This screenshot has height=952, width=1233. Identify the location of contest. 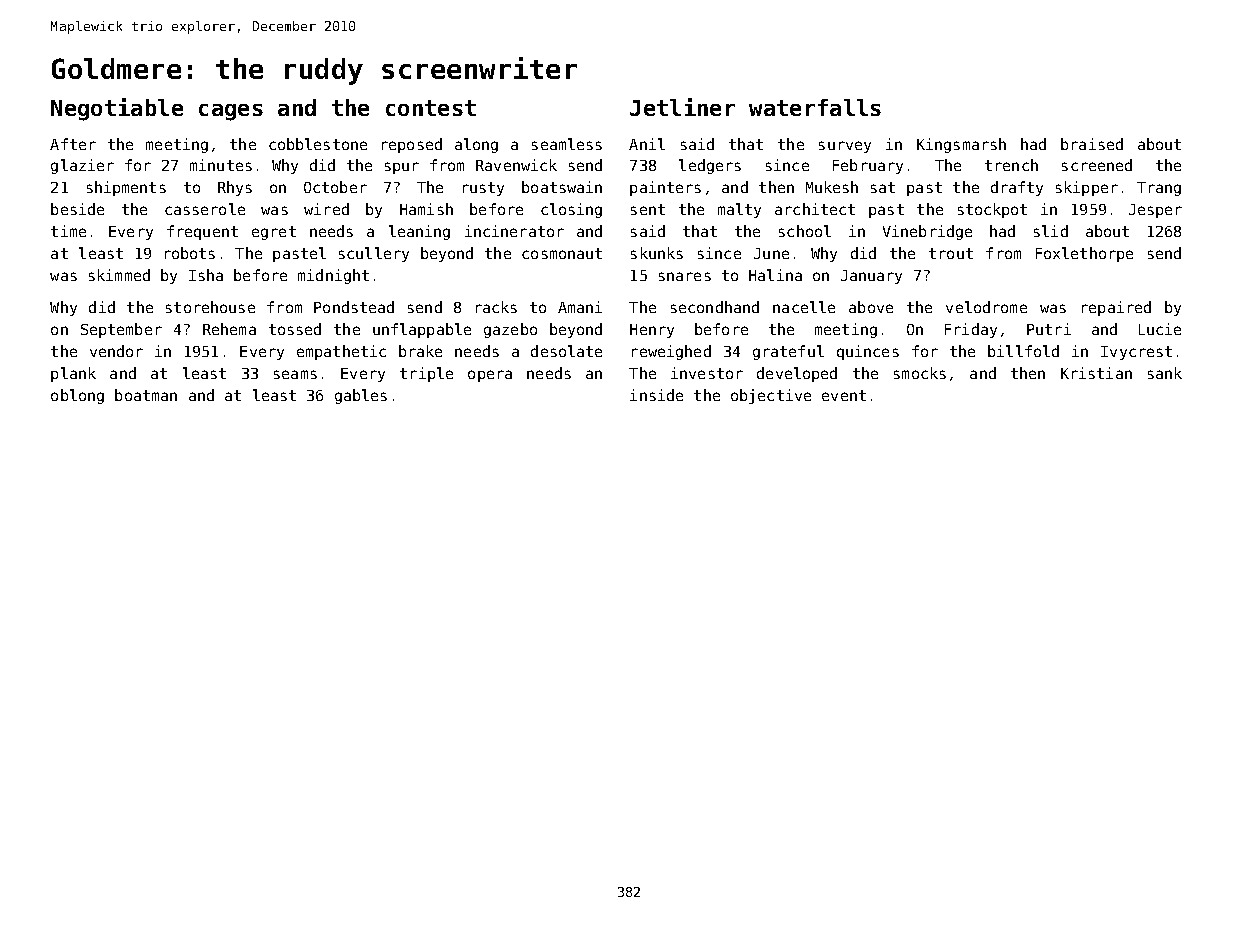
(431, 108).
